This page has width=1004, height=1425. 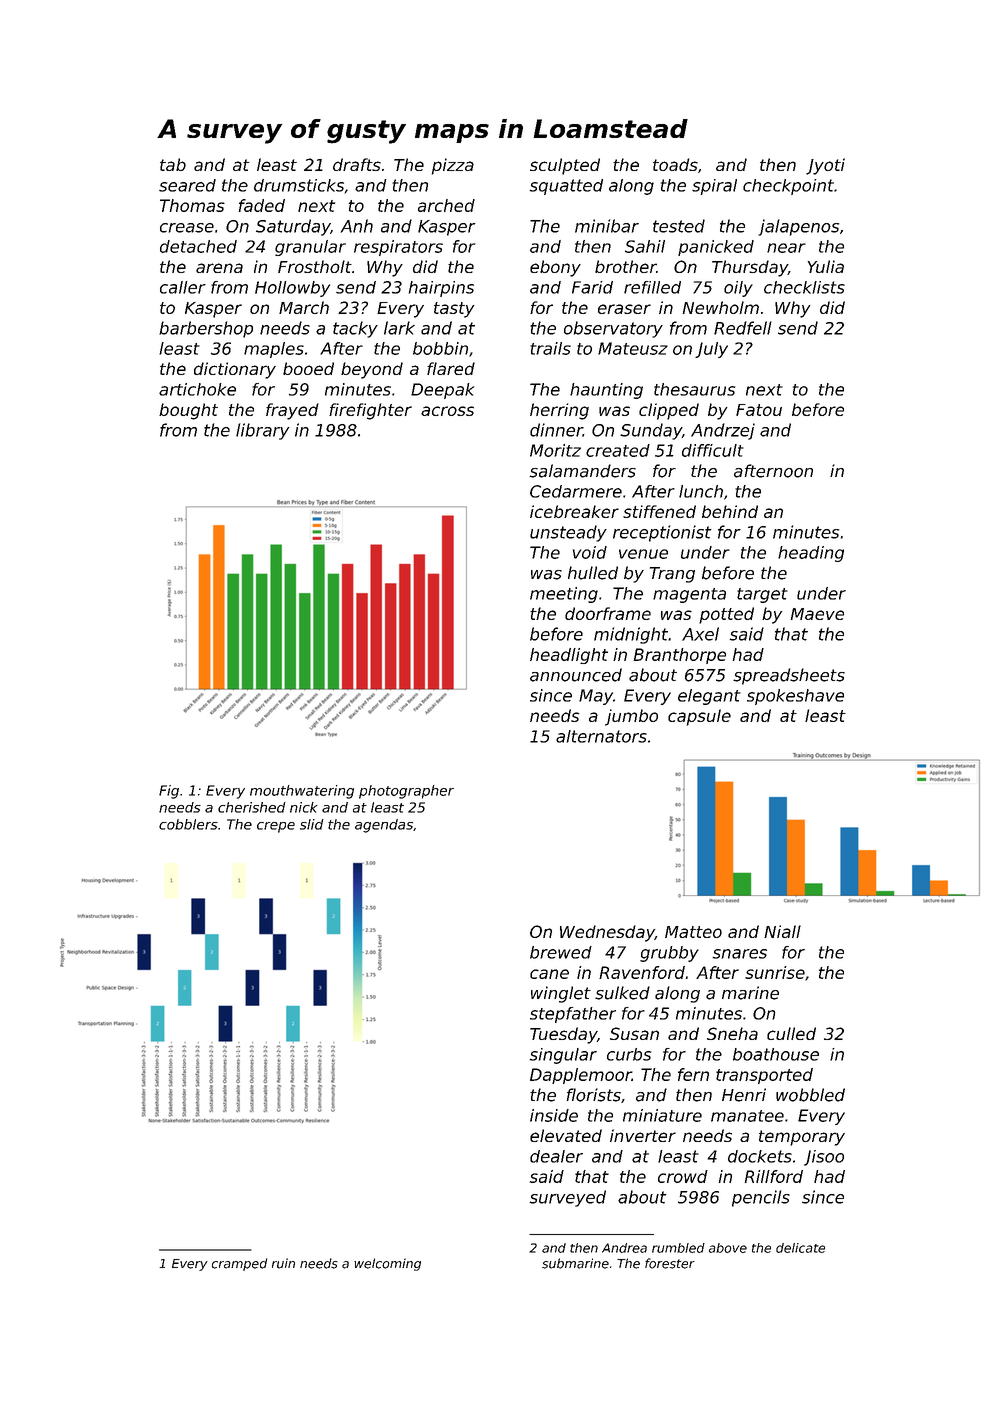 What do you see at coordinates (370, 411) in the page?
I see `firefighter` at bounding box center [370, 411].
